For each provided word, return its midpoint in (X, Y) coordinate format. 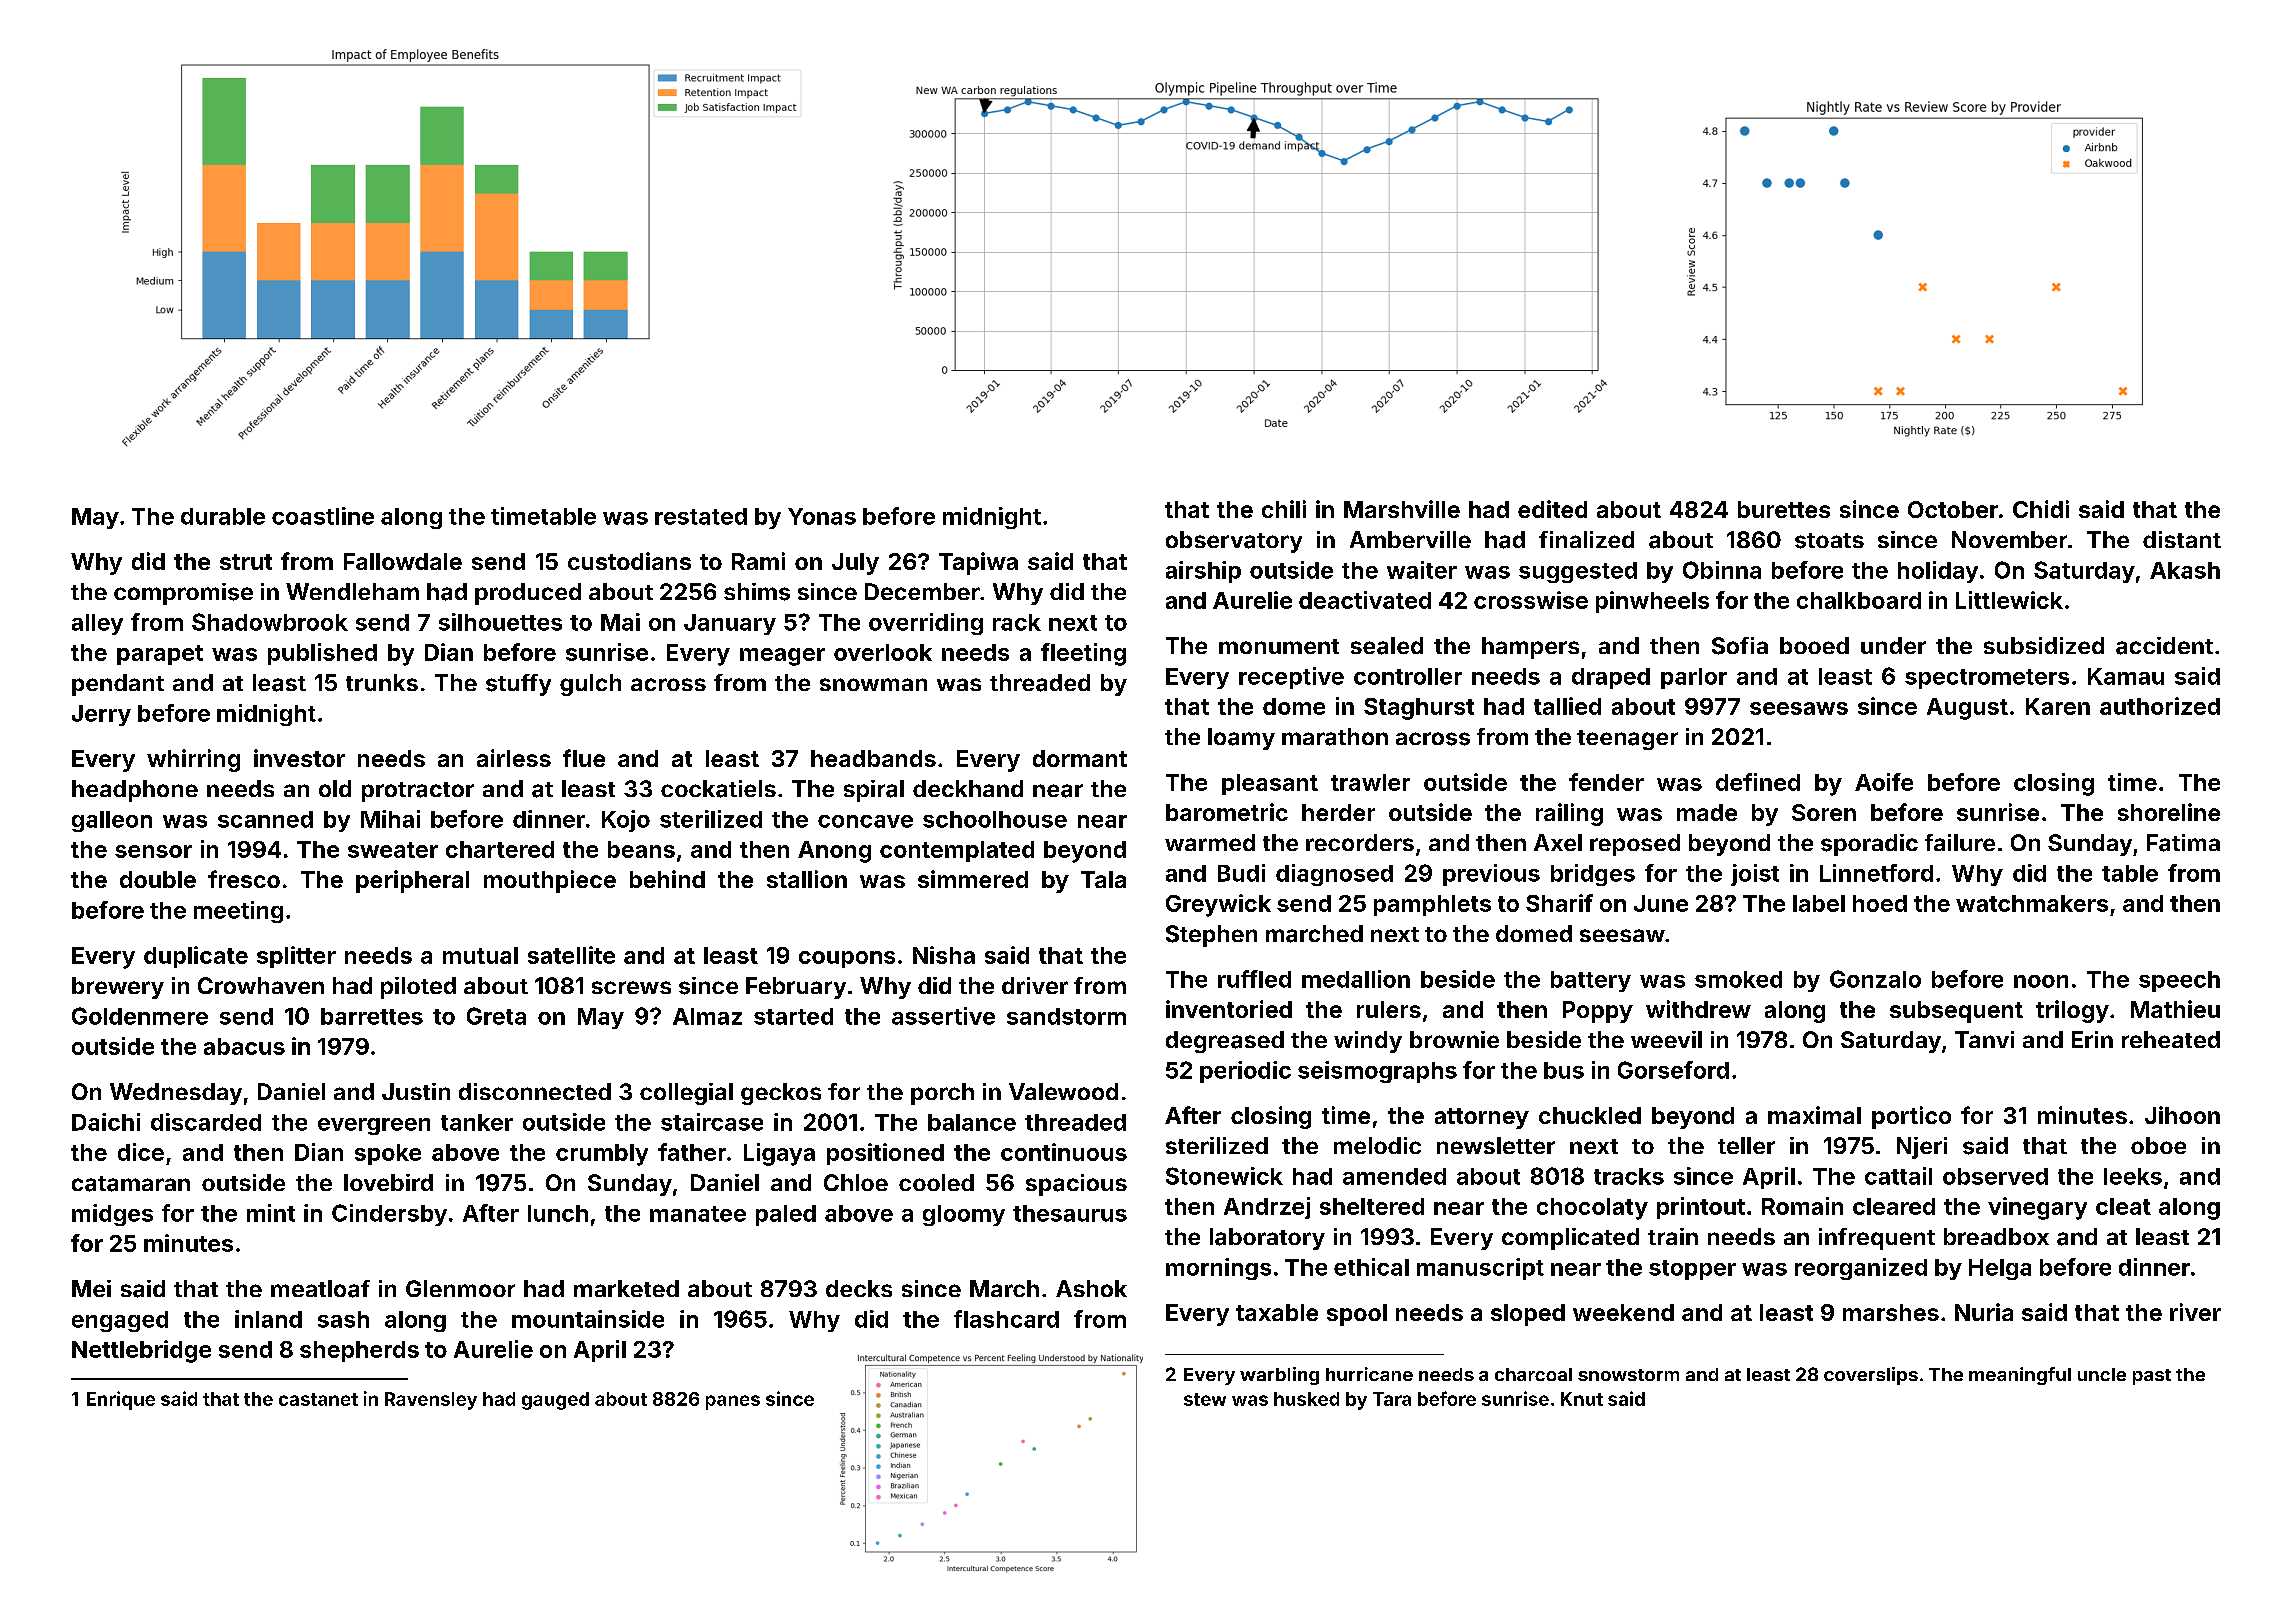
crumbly (602, 1155)
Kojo (626, 821)
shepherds (359, 1351)
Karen (2058, 706)
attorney (1482, 1118)
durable (223, 516)
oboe (2158, 1145)
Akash (2185, 570)
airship (1203, 572)
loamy (1241, 739)
